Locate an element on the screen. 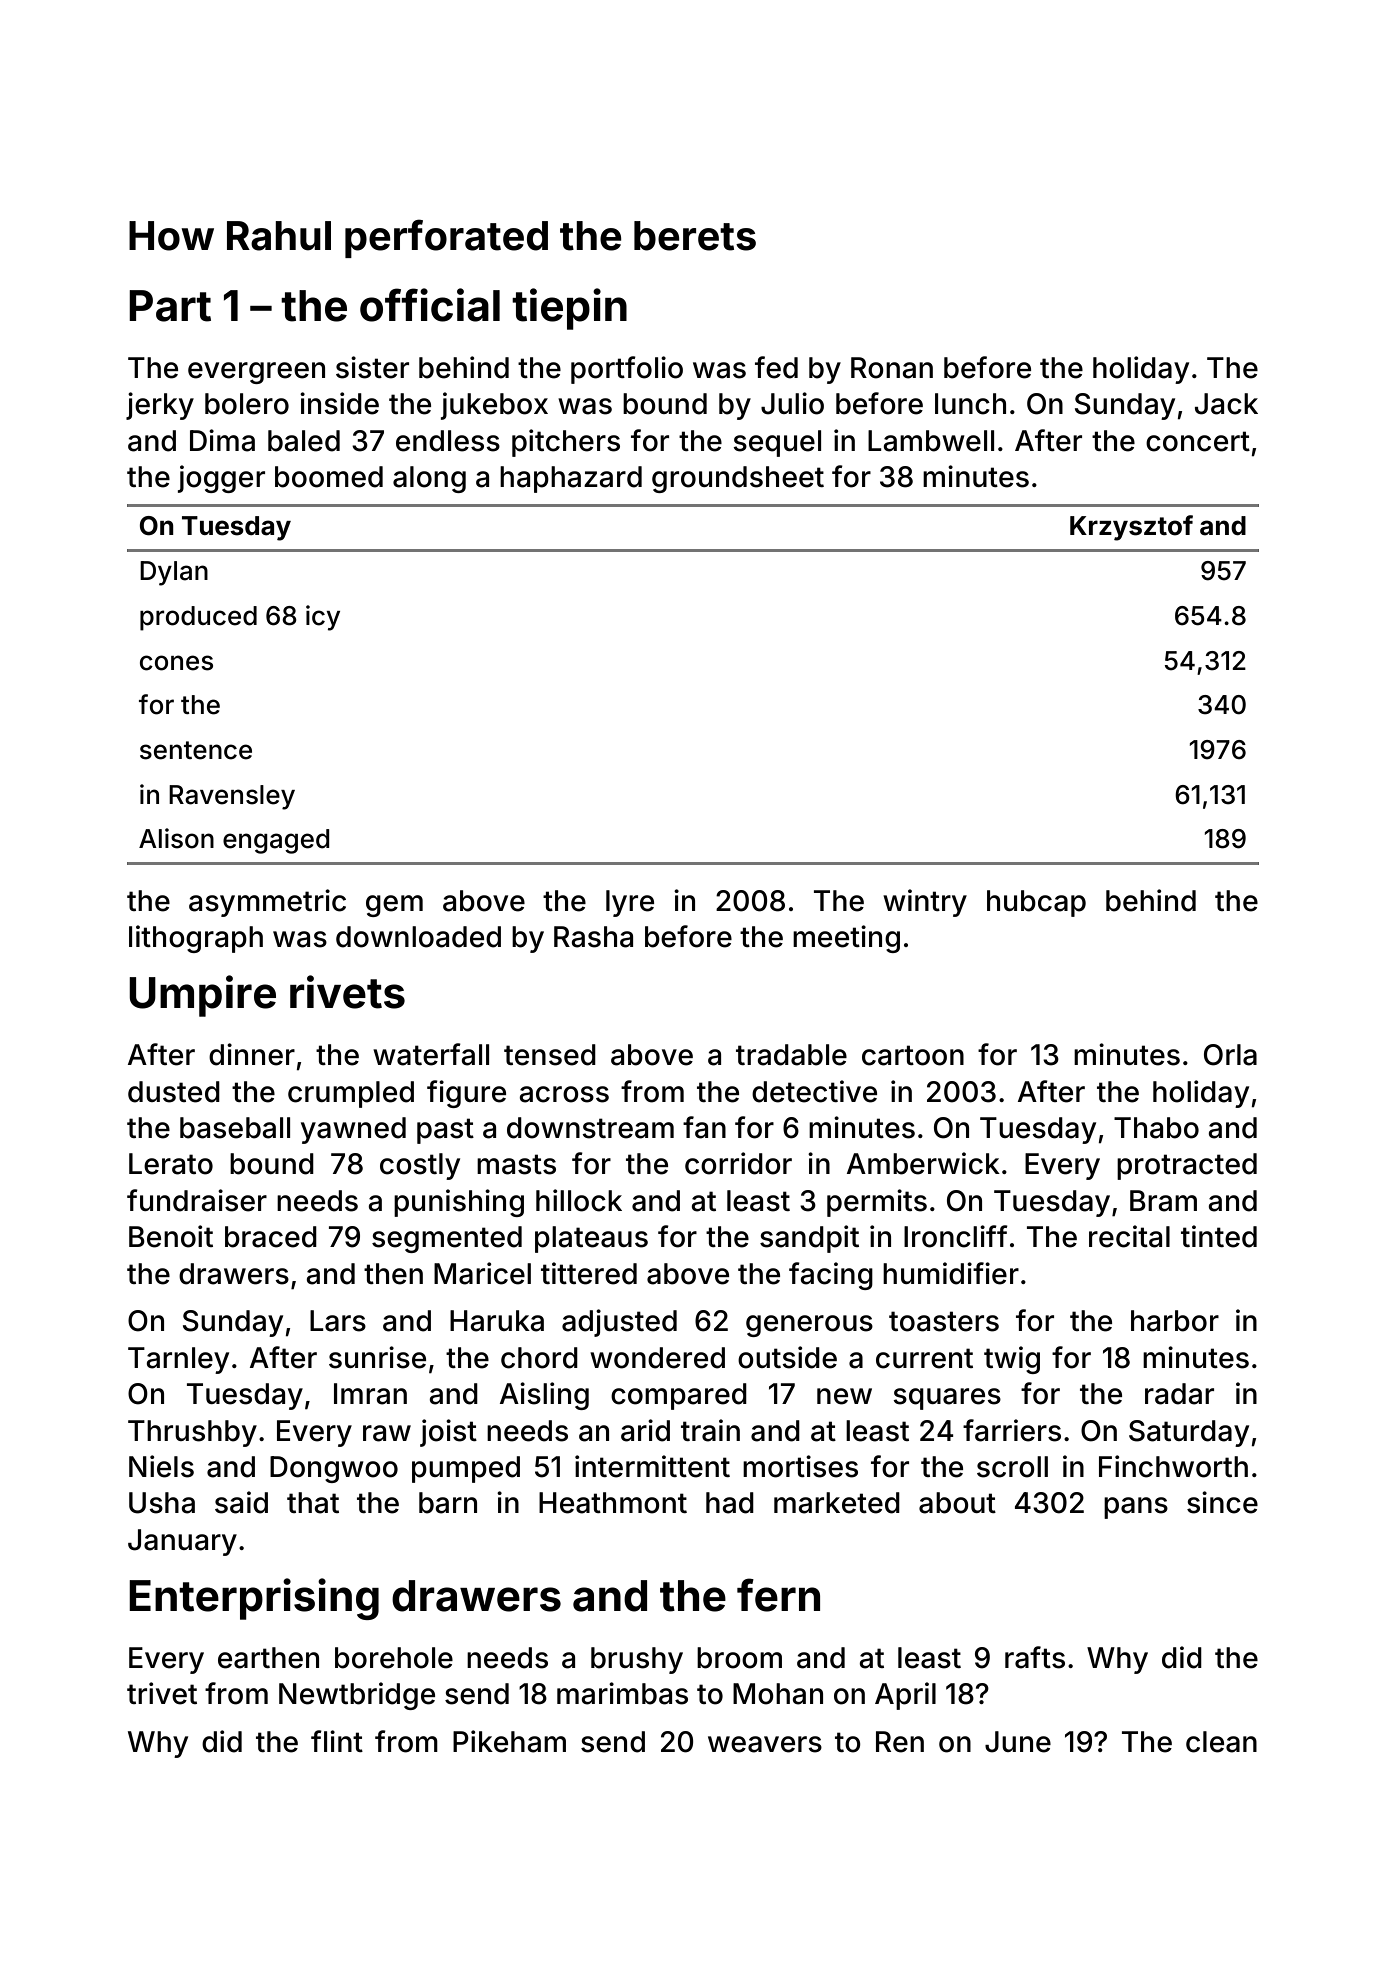 This screenshot has width=1386, height=1969. Orla is located at coordinates (1230, 1055).
